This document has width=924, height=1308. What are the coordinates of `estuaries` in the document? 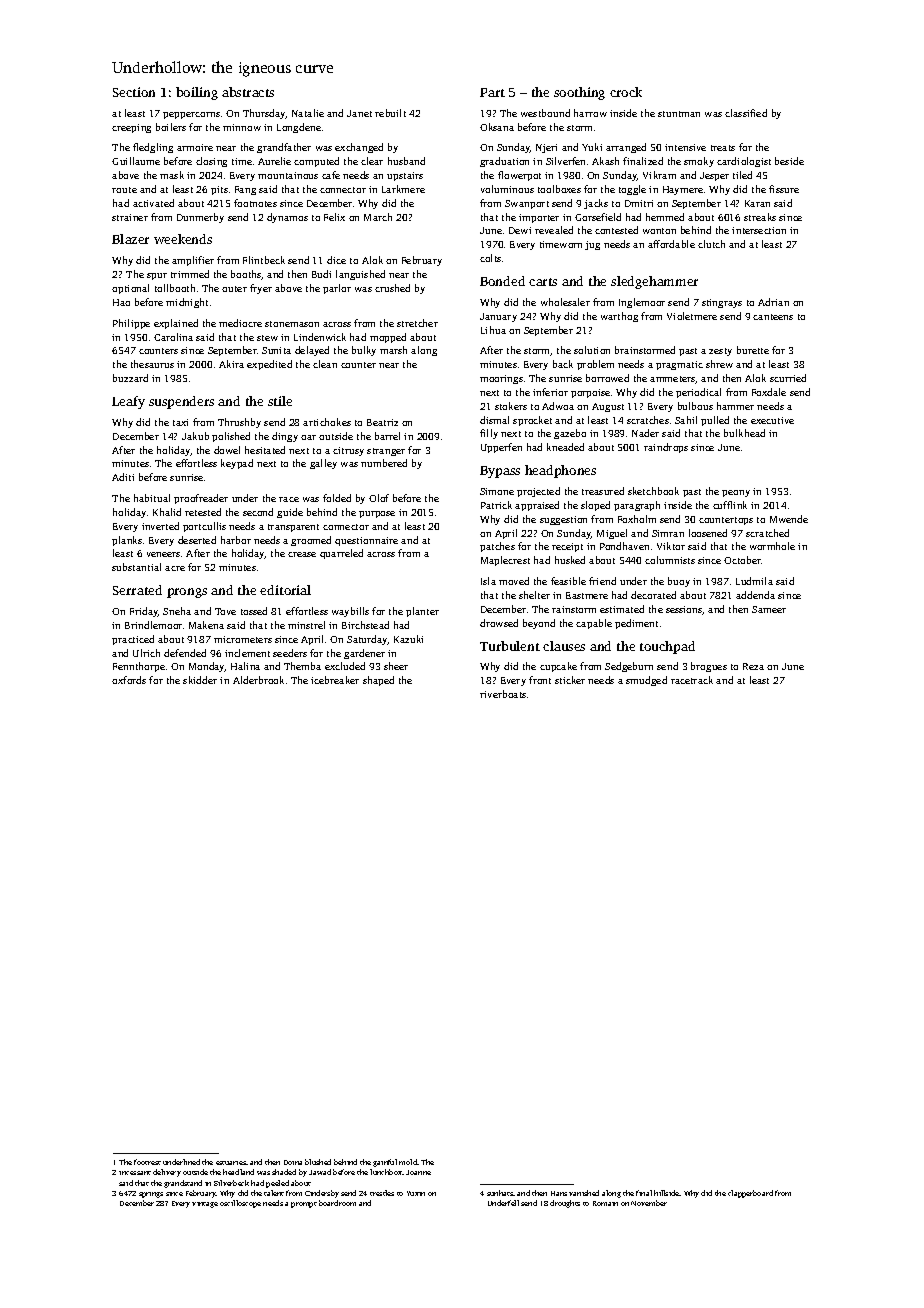 It's located at (231, 1163).
